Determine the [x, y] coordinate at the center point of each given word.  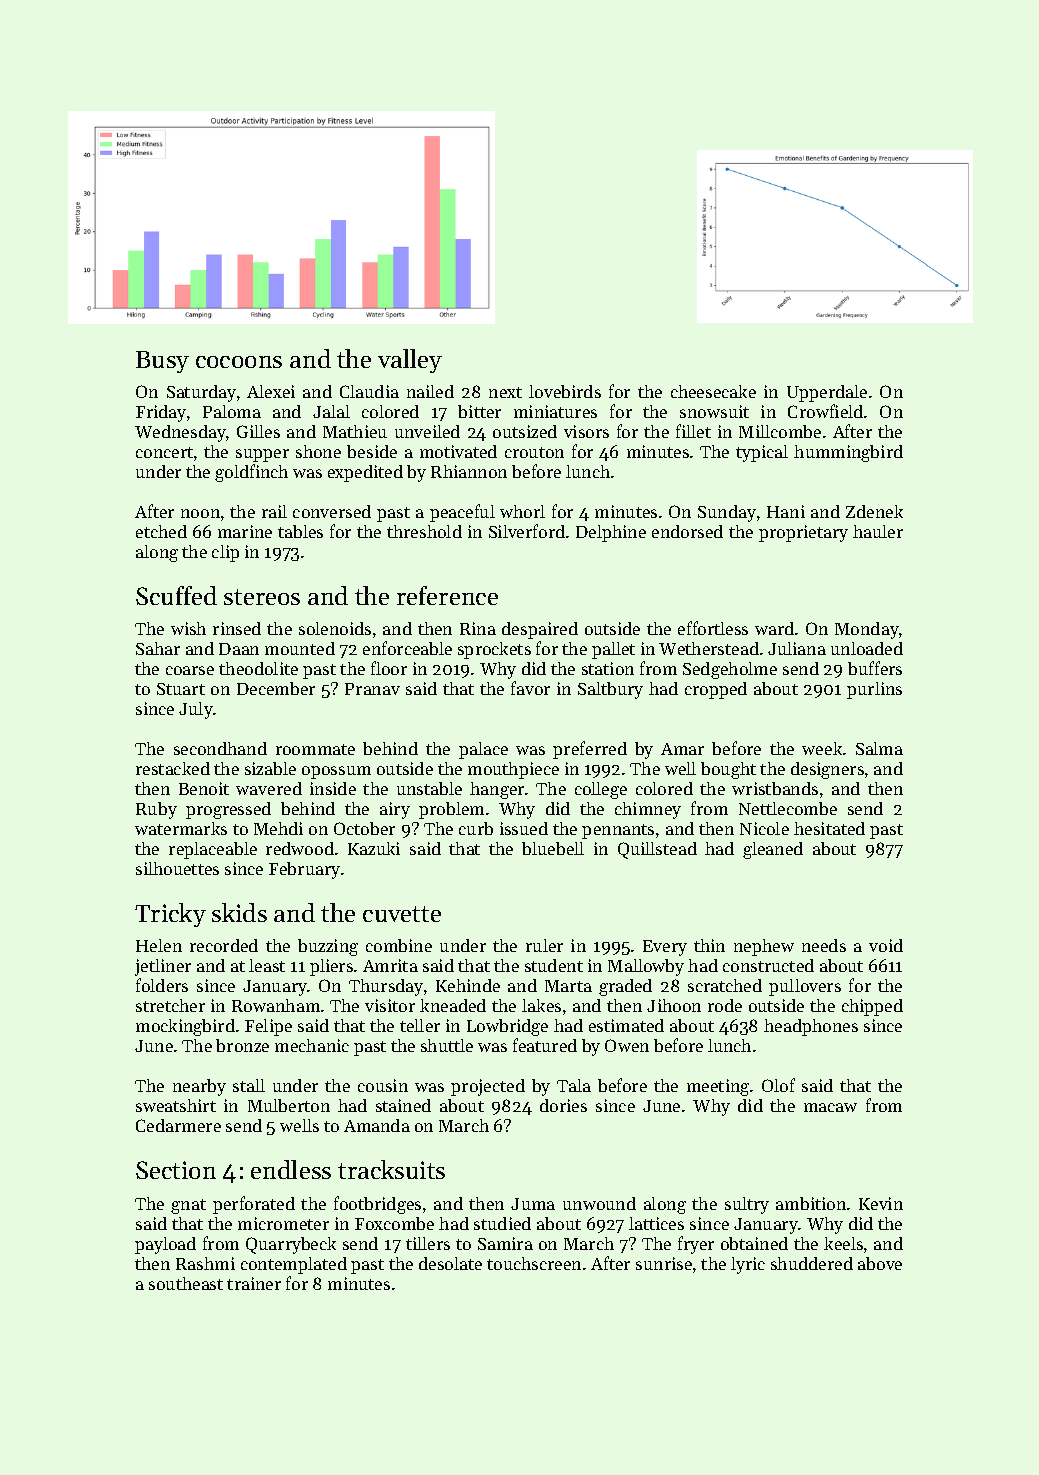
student [554, 965]
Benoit [204, 788]
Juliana [797, 648]
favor [530, 688]
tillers [428, 1243]
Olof [778, 1085]
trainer [254, 1283]
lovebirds [565, 391]
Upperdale [827, 393]
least [267, 965]
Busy [162, 362]
